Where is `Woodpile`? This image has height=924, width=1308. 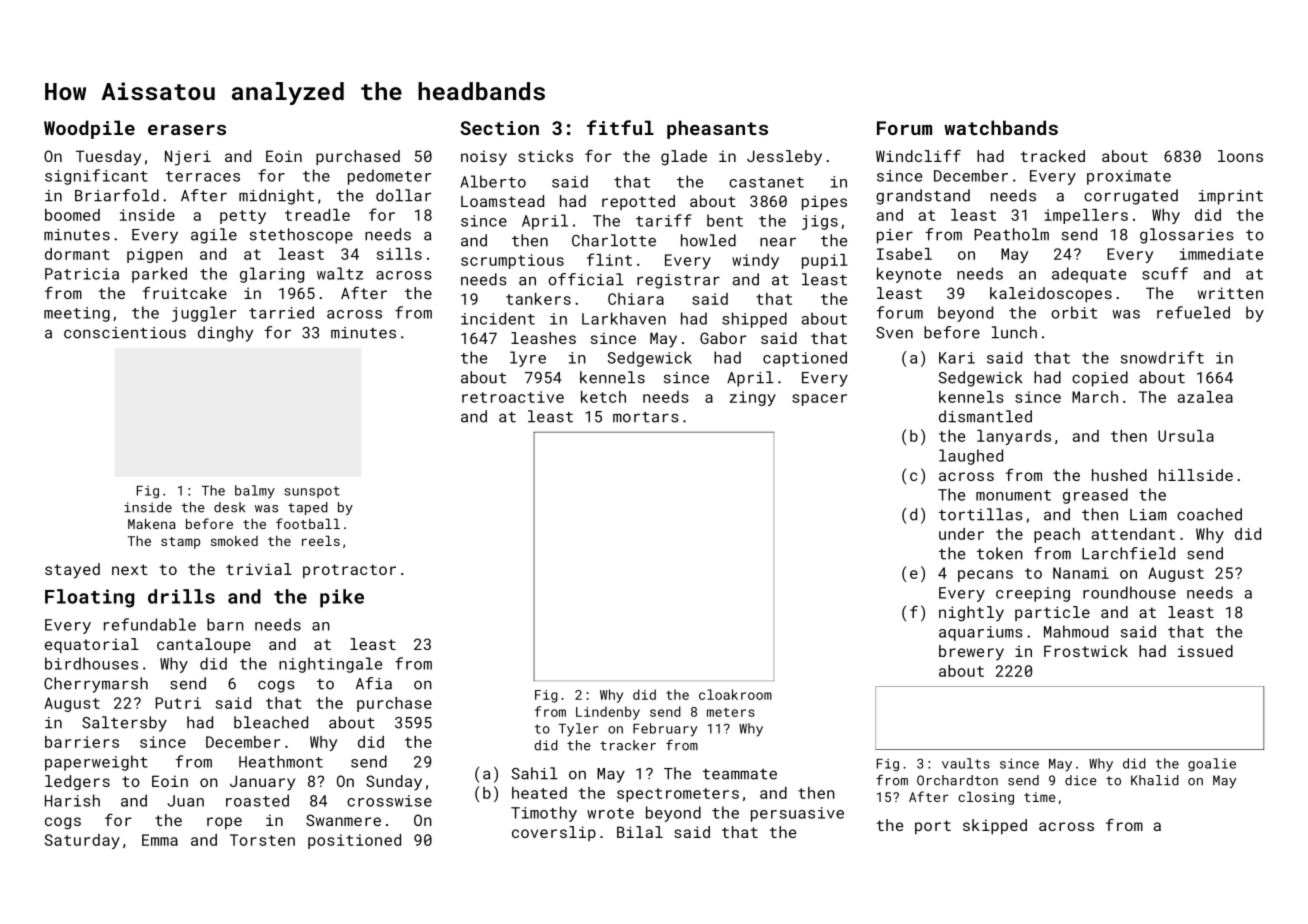 Woodpile is located at coordinates (89, 129).
